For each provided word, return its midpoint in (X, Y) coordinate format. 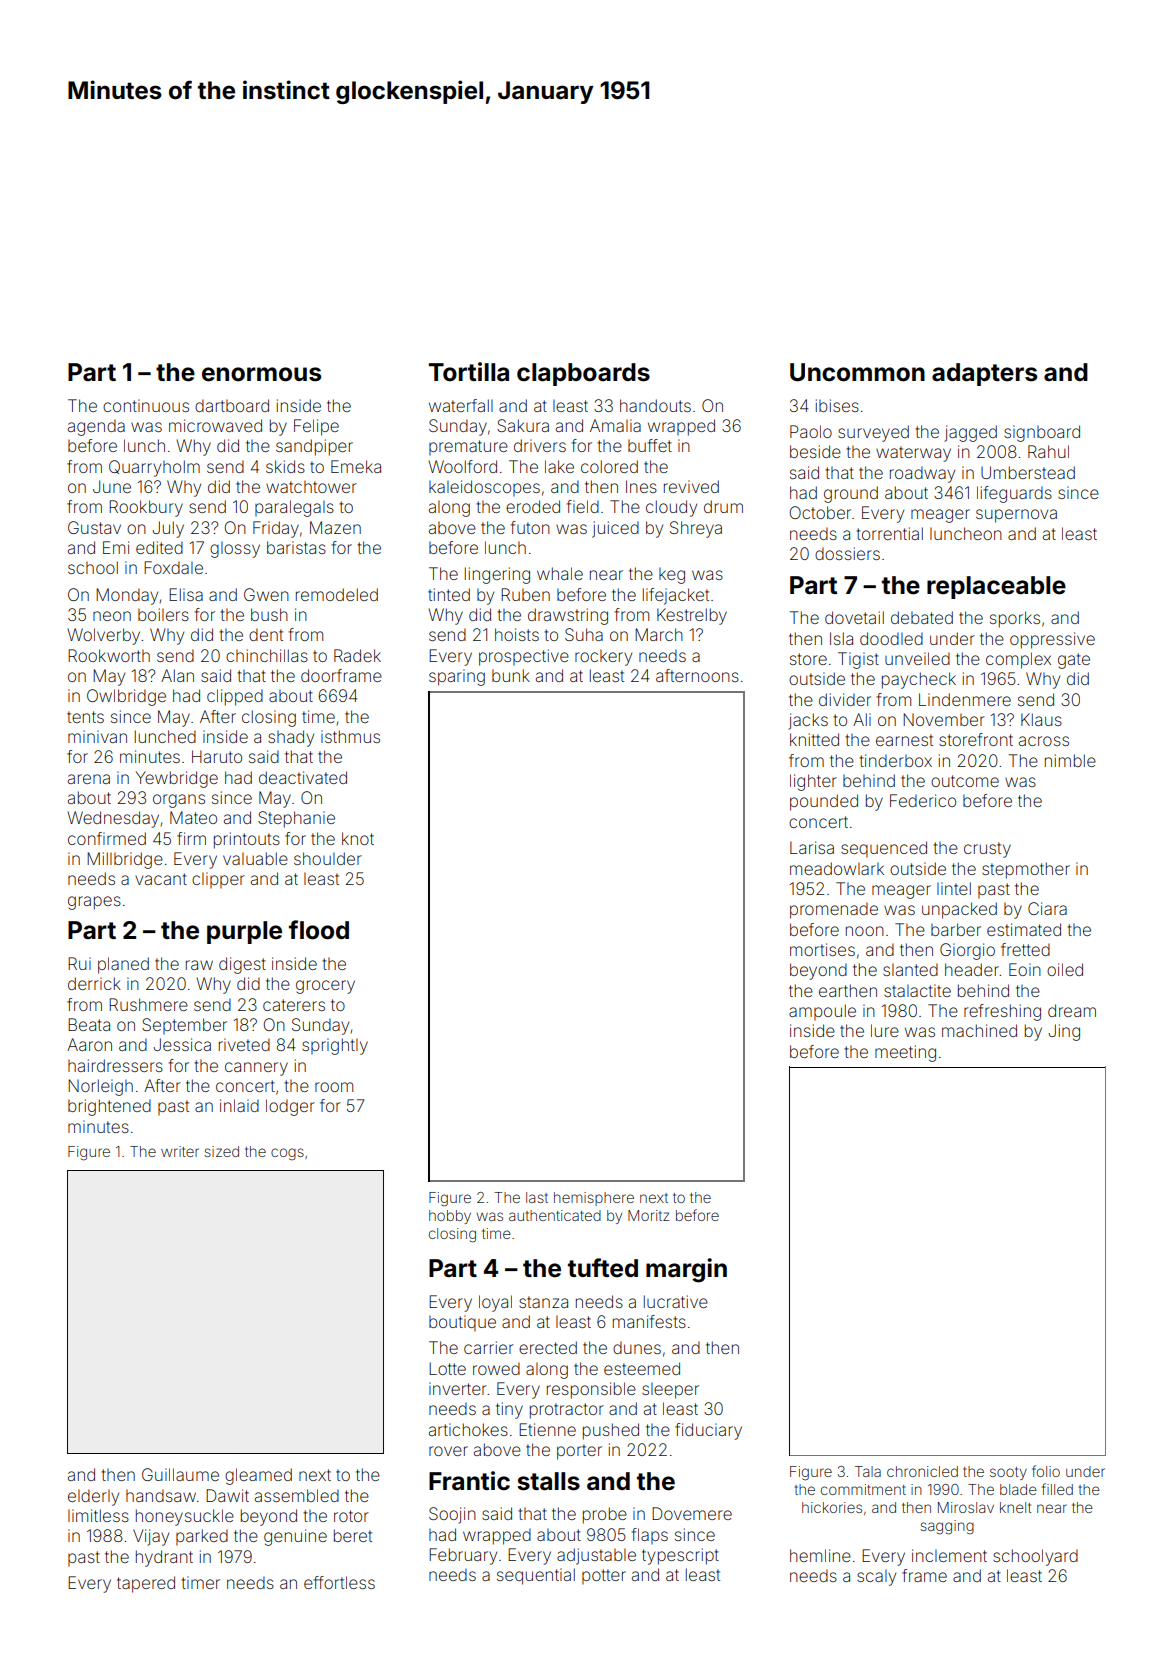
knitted (814, 739)
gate (1074, 661)
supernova (1016, 516)
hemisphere (594, 1199)
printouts (247, 840)
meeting (905, 1053)
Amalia (615, 425)
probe (605, 1515)
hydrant (164, 1558)
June (112, 486)
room (334, 1087)
